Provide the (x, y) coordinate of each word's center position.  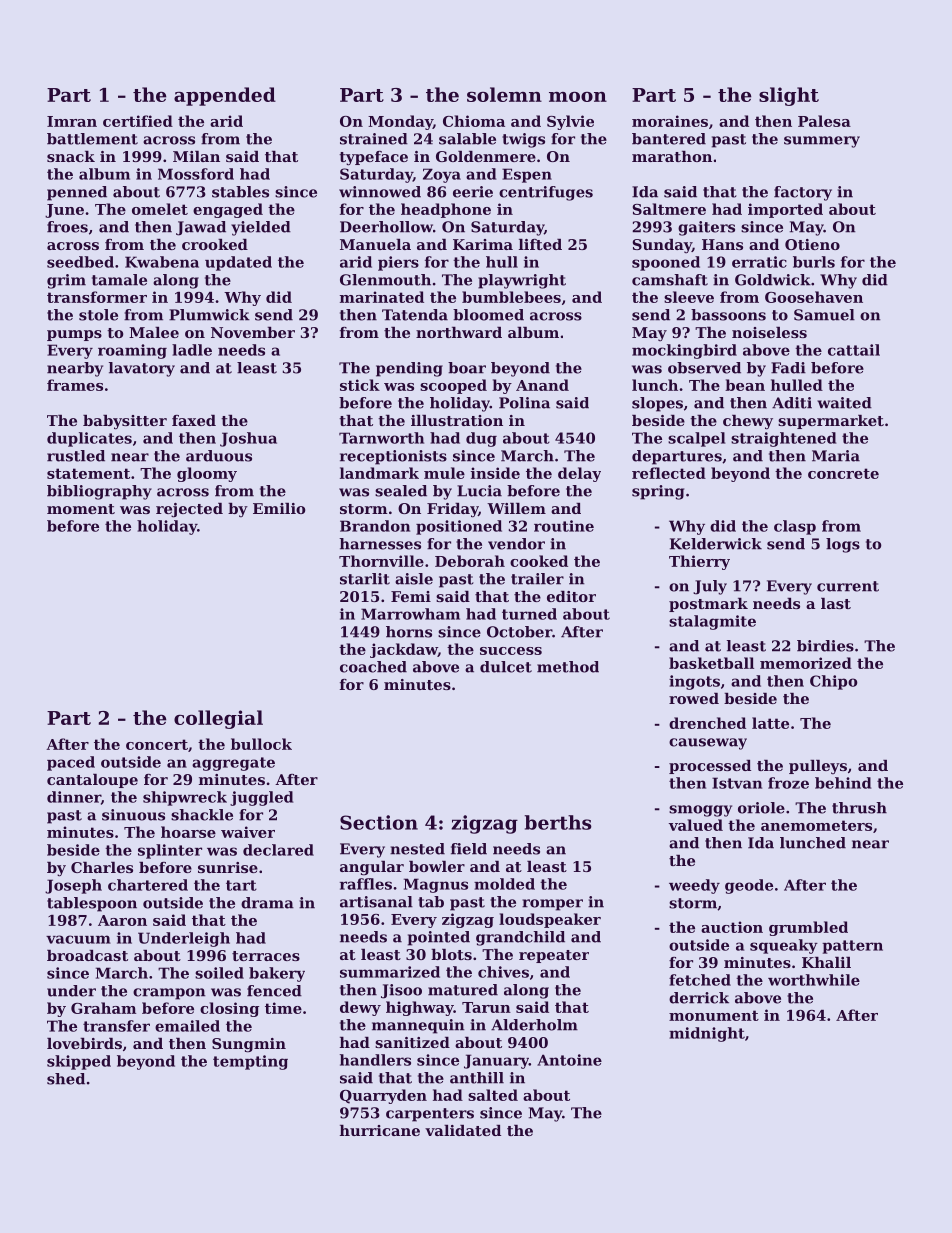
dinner (74, 797)
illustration (457, 420)
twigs (523, 140)
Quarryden (383, 1096)
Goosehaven (814, 297)
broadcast (87, 955)
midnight (707, 1034)
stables (240, 192)
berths (558, 822)
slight (789, 96)
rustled (76, 456)
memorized (806, 663)
